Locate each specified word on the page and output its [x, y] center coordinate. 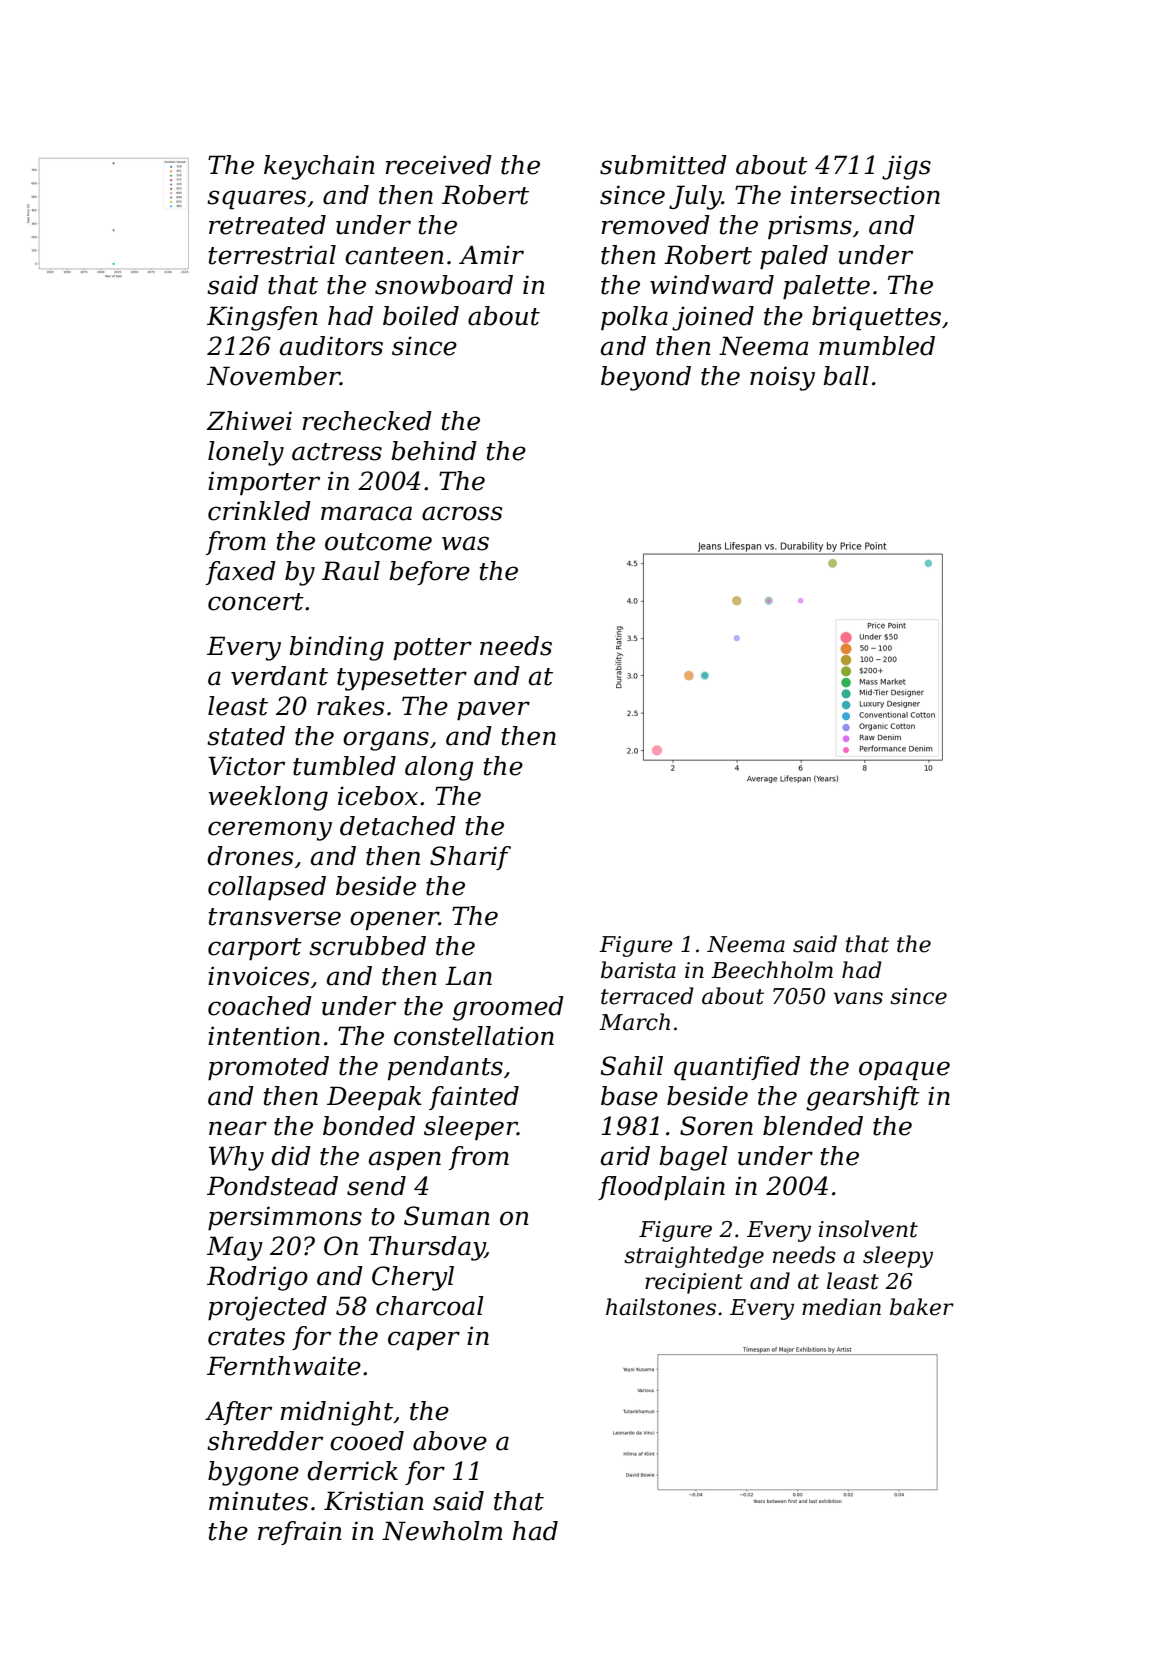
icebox [378, 796]
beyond [646, 378]
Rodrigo [257, 1278]
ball [846, 376]
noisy [782, 378]
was [465, 543]
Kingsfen [262, 318]
